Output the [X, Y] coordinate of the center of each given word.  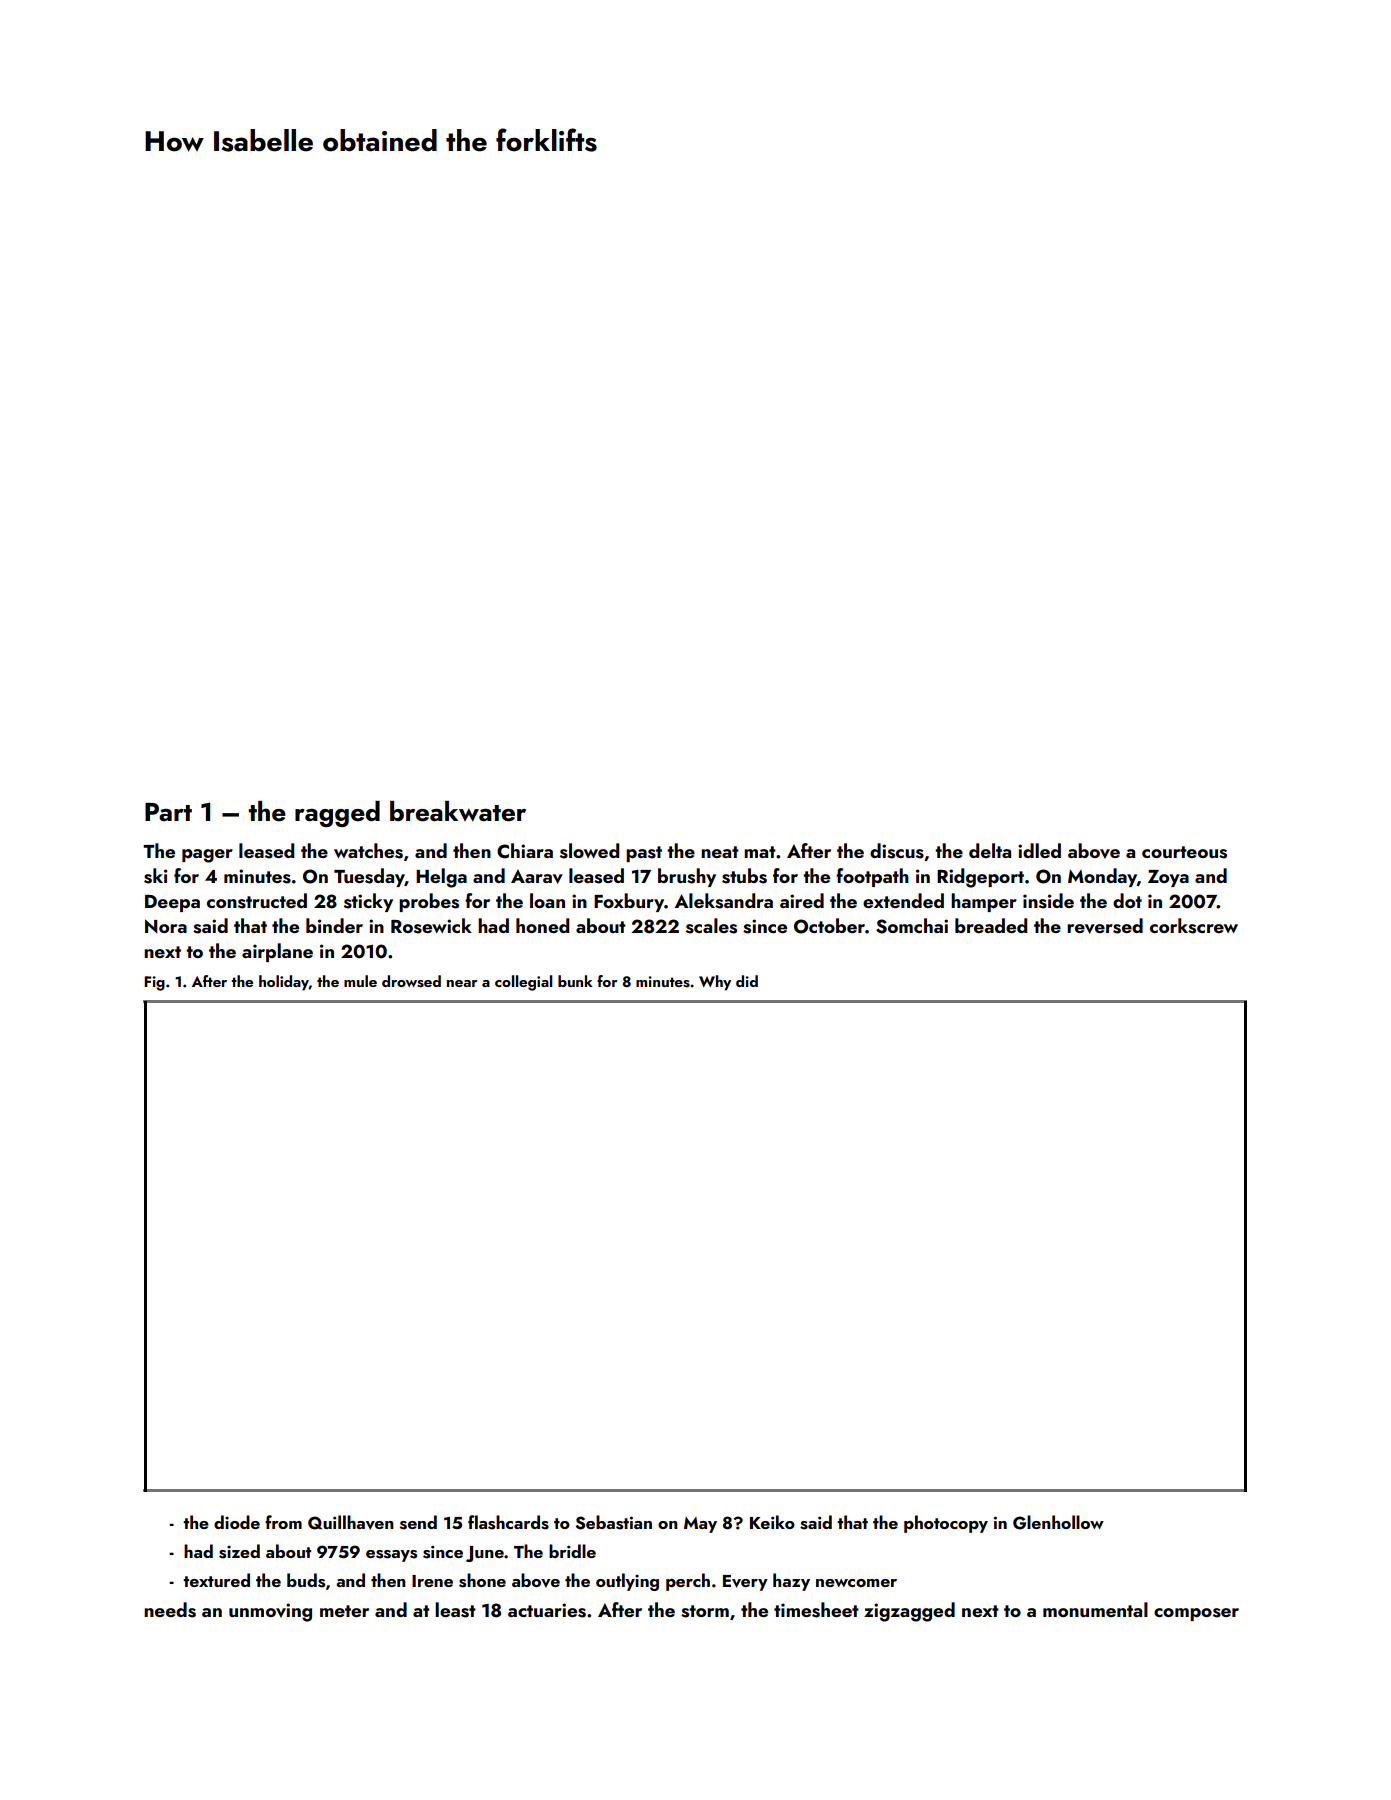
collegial [524, 983]
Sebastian [613, 1522]
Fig [154, 983]
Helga [441, 878]
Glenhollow [1058, 1522]
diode [237, 1522]
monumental [1095, 1609]
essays [391, 1556]
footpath [872, 877]
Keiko [772, 1522]
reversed [1105, 926]
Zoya [1168, 878]
